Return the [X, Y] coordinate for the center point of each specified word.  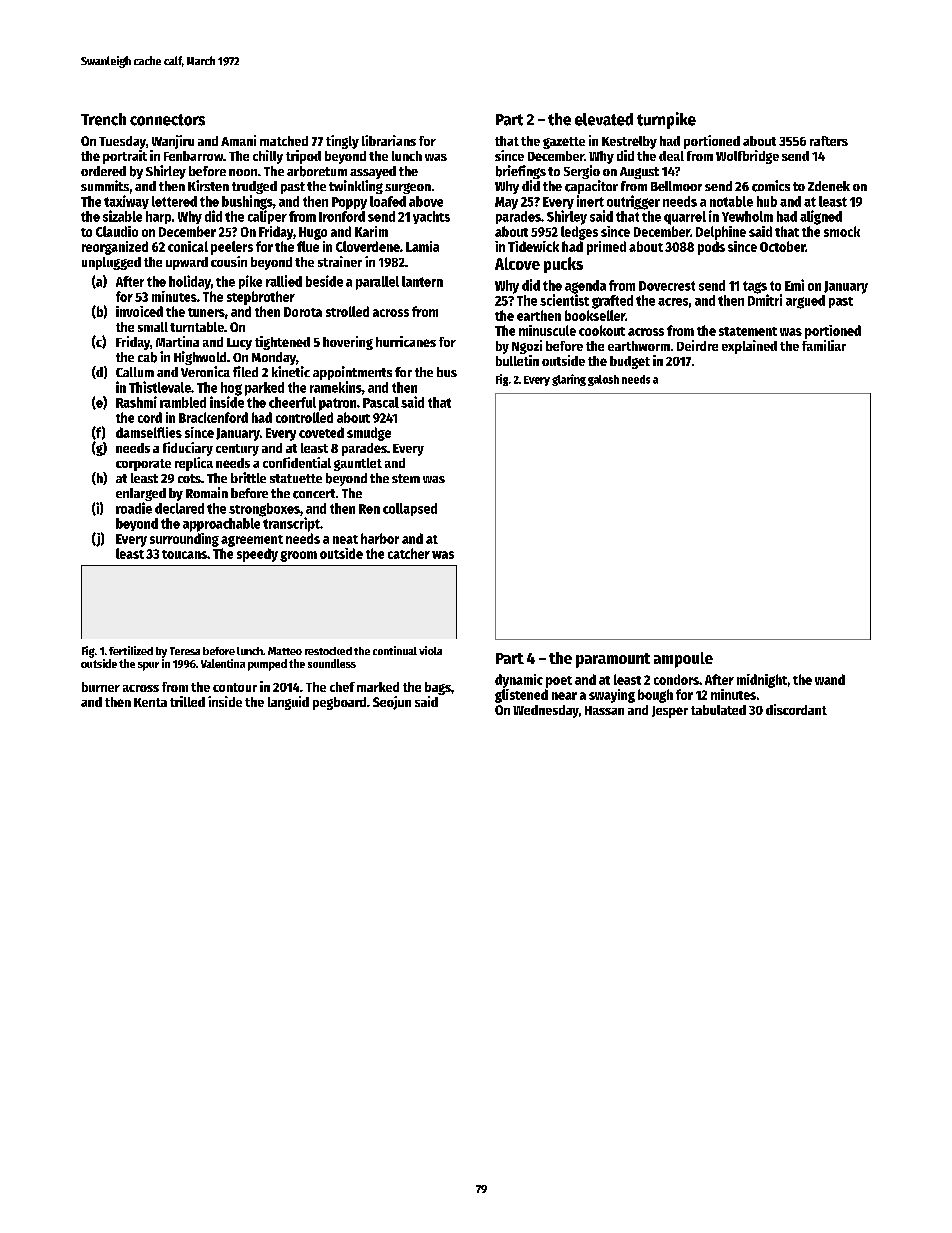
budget [630, 362]
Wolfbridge [747, 157]
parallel [377, 283]
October [782, 246]
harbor [380, 538]
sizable [122, 216]
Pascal [381, 402]
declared [179, 508]
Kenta [150, 702]
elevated [604, 119]
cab [147, 357]
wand [830, 679]
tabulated [718, 710]
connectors [167, 120]
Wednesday [546, 711]
